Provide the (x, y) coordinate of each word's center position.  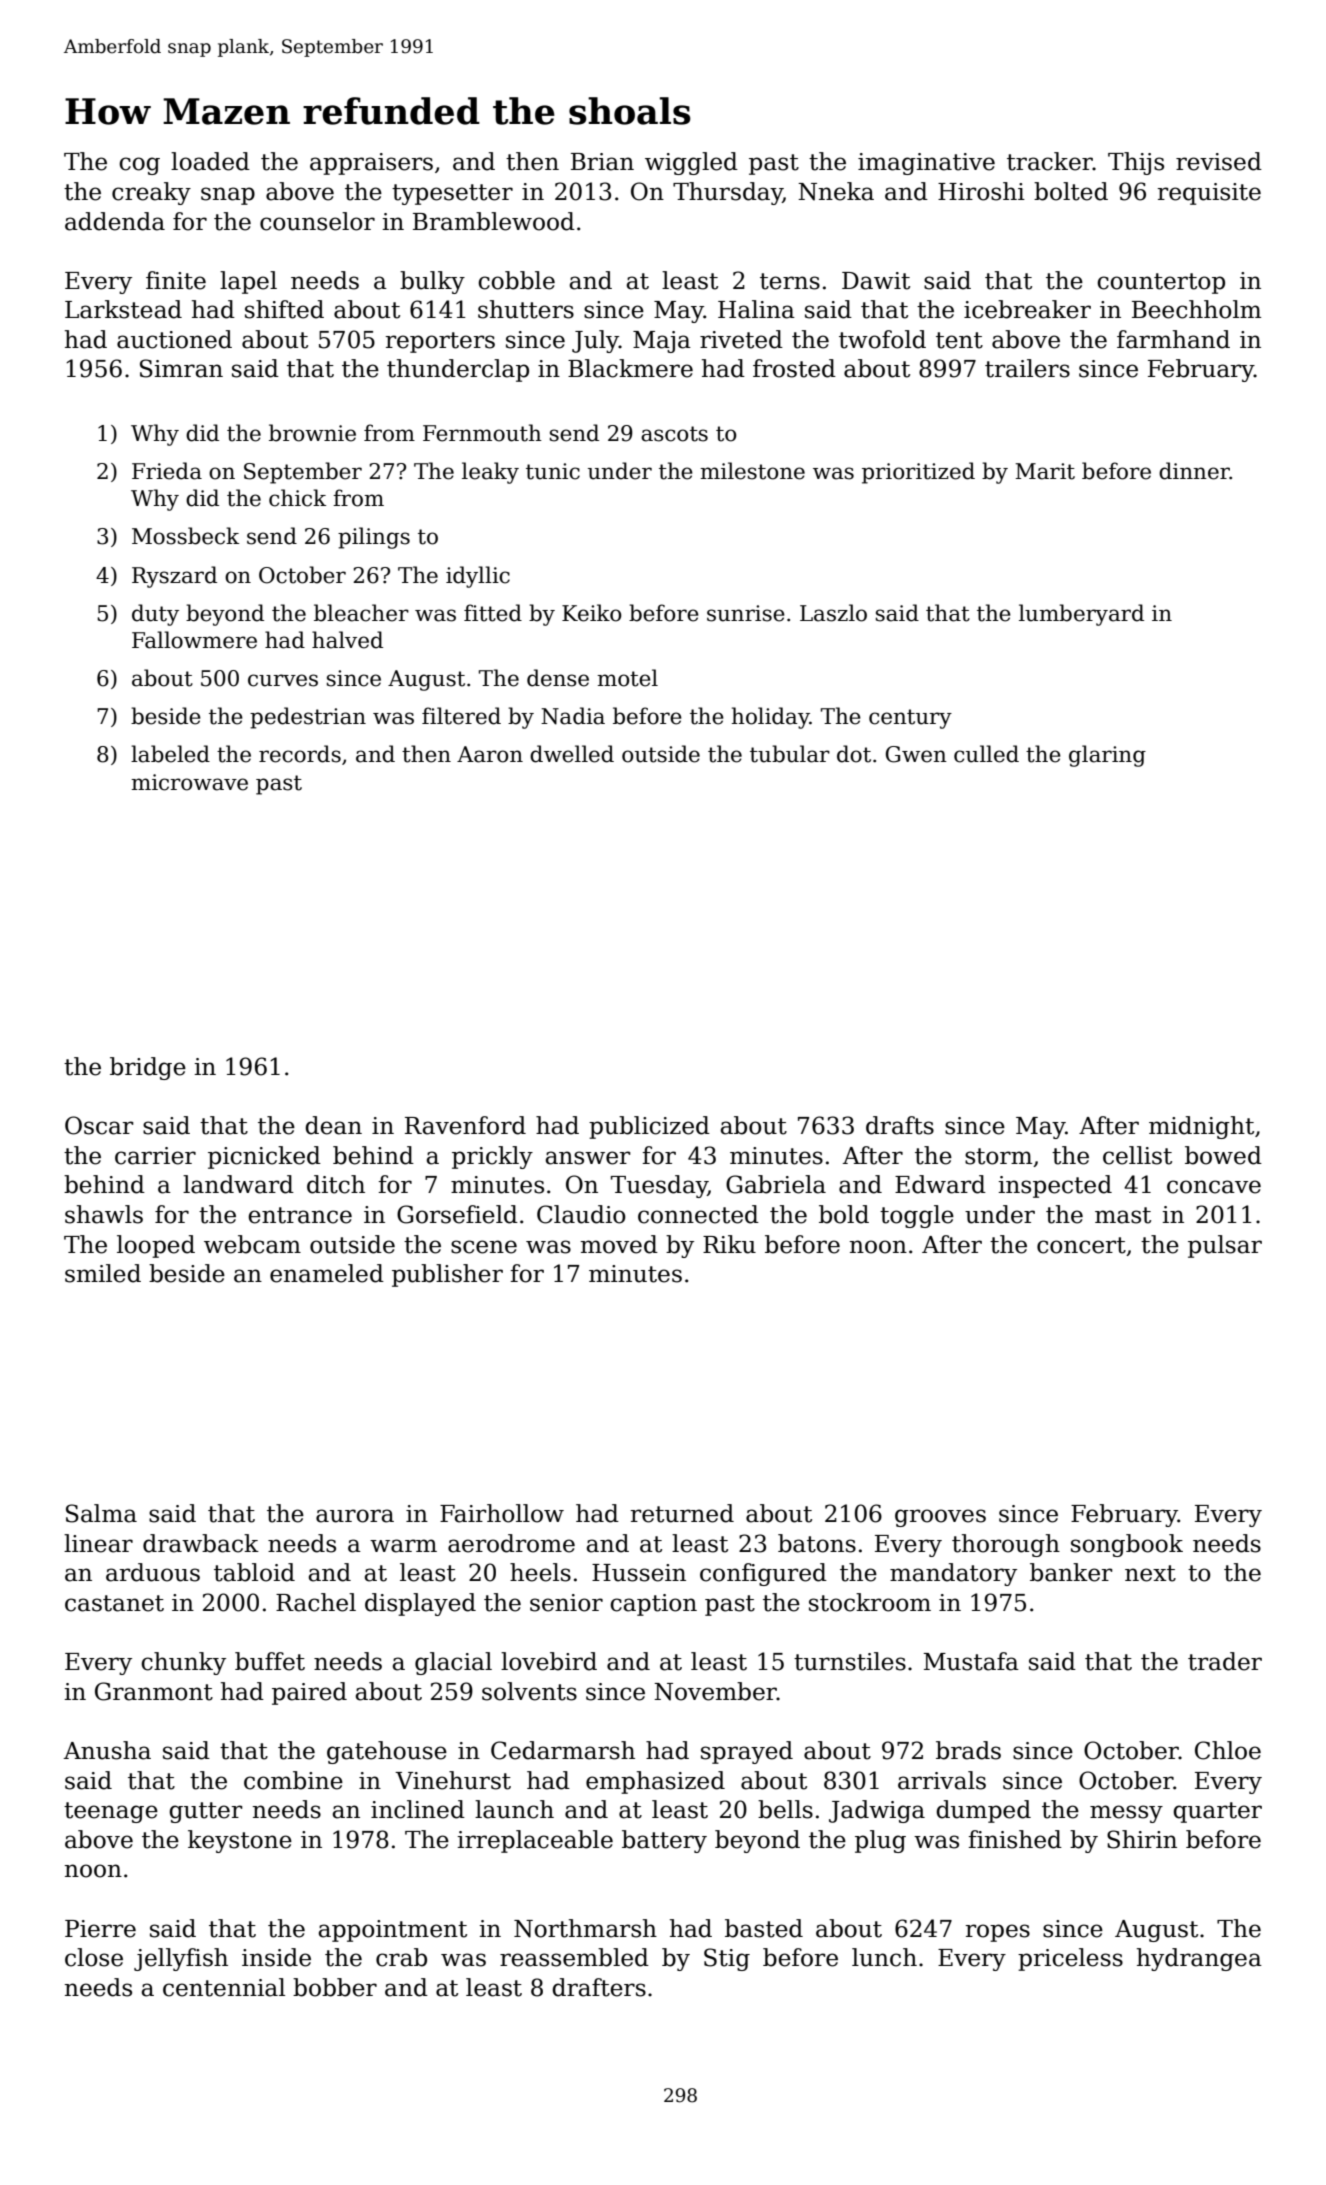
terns (790, 281)
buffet (270, 1661)
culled (986, 754)
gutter (205, 1812)
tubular (790, 754)
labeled (170, 754)
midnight (1201, 1127)
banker (1071, 1572)
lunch (884, 1957)
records (300, 754)
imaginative (926, 164)
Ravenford (465, 1125)
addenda (115, 221)
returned (682, 1513)
